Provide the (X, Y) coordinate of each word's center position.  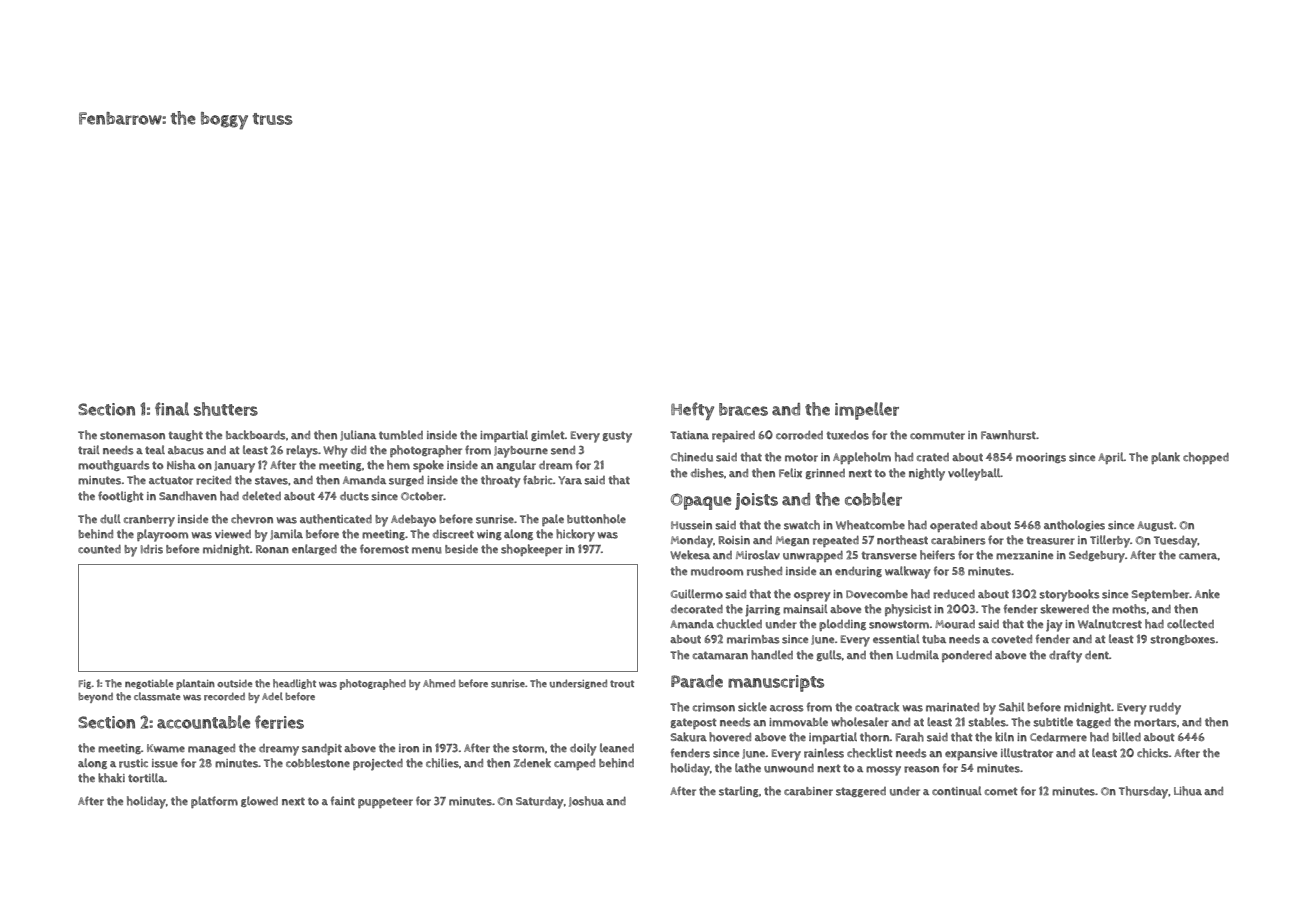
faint (343, 800)
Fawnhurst (1008, 435)
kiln (1004, 737)
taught (185, 435)
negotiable (149, 684)
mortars (1155, 722)
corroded (799, 435)
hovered (730, 737)
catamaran (720, 655)
